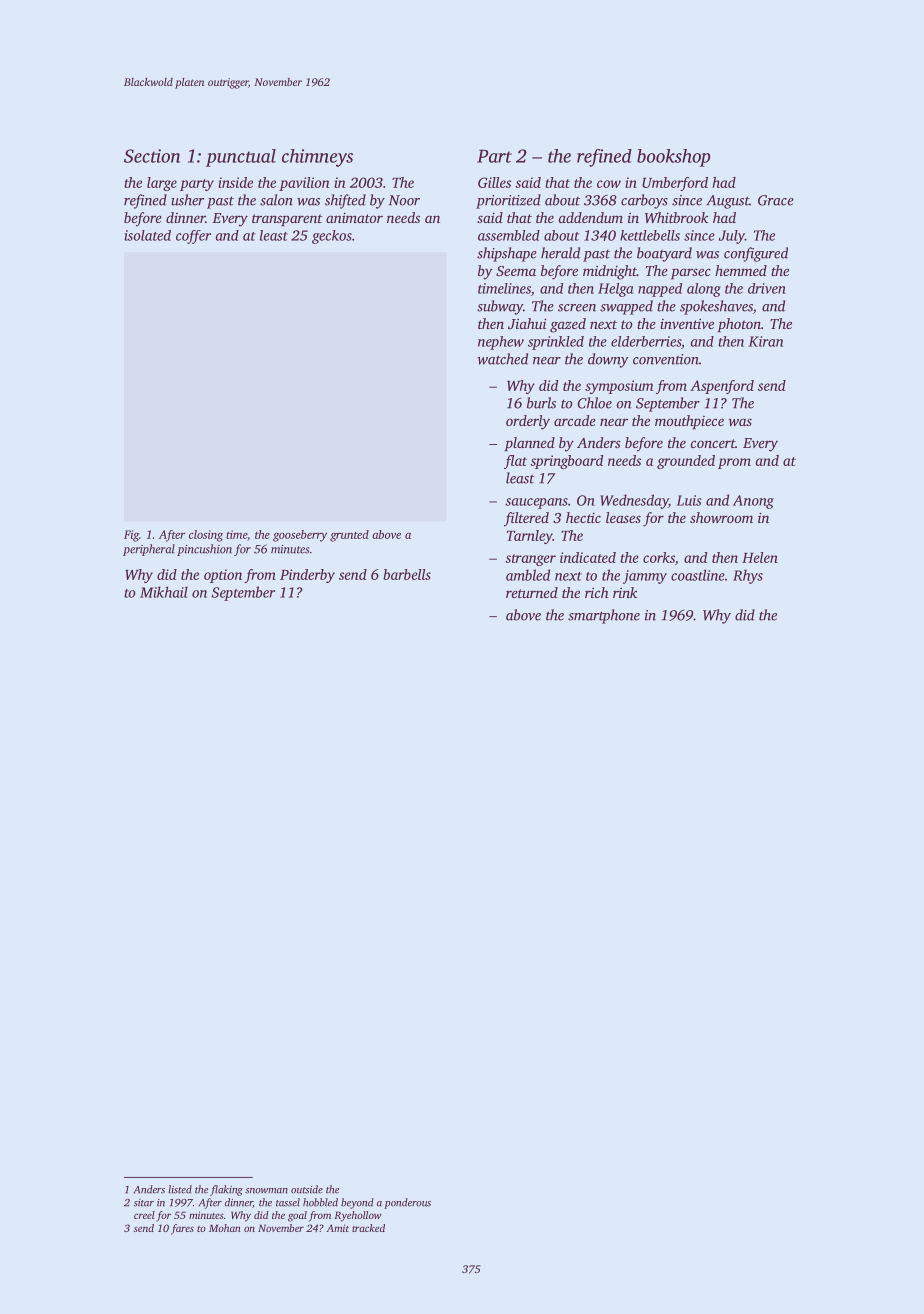 Image resolution: width=924 pixels, height=1314 pixels. I want to click on Rhys, so click(748, 576).
